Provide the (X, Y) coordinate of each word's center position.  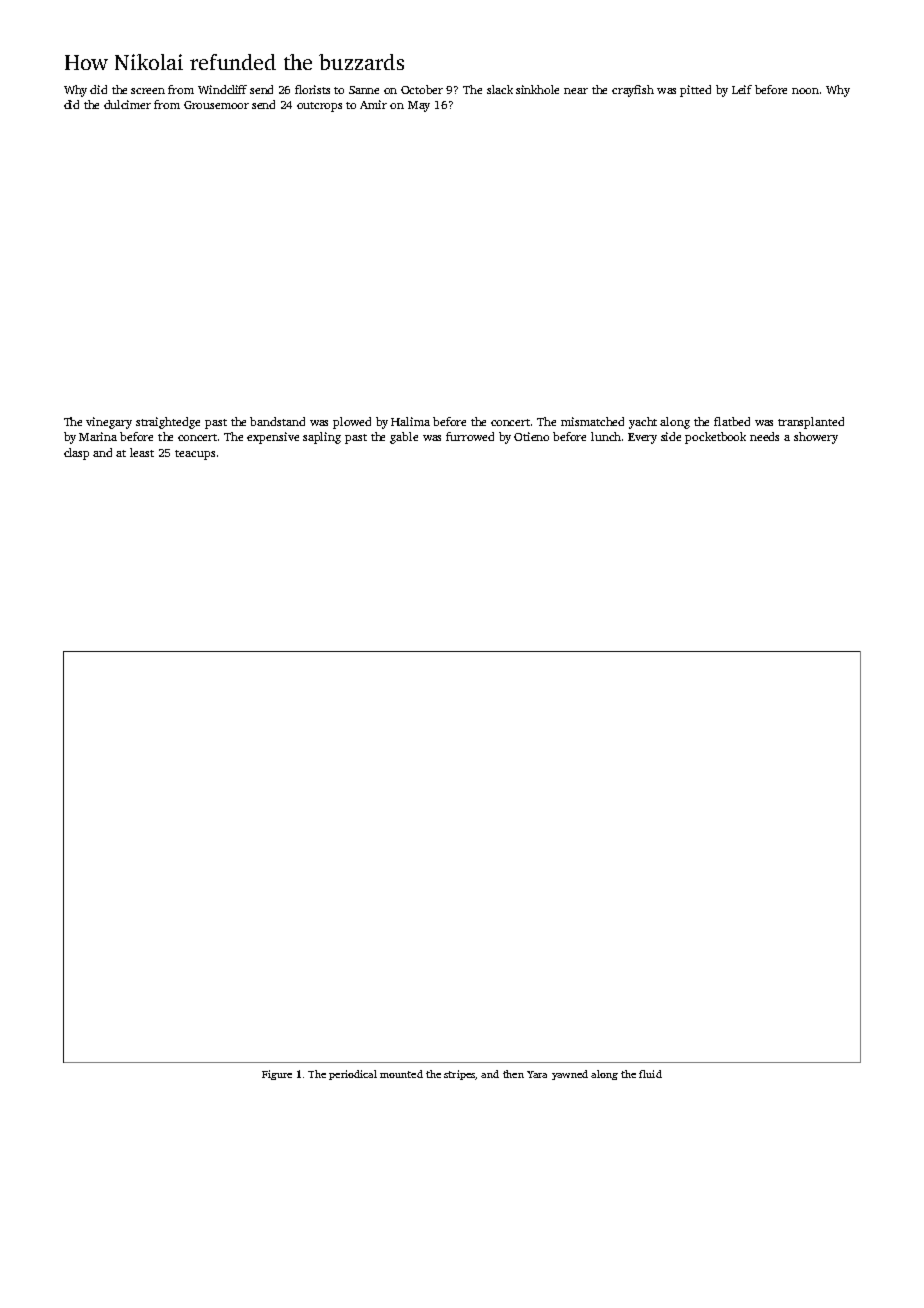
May (419, 106)
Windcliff (222, 89)
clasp (76, 454)
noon (805, 91)
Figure (277, 1075)
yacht (643, 423)
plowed (352, 423)
